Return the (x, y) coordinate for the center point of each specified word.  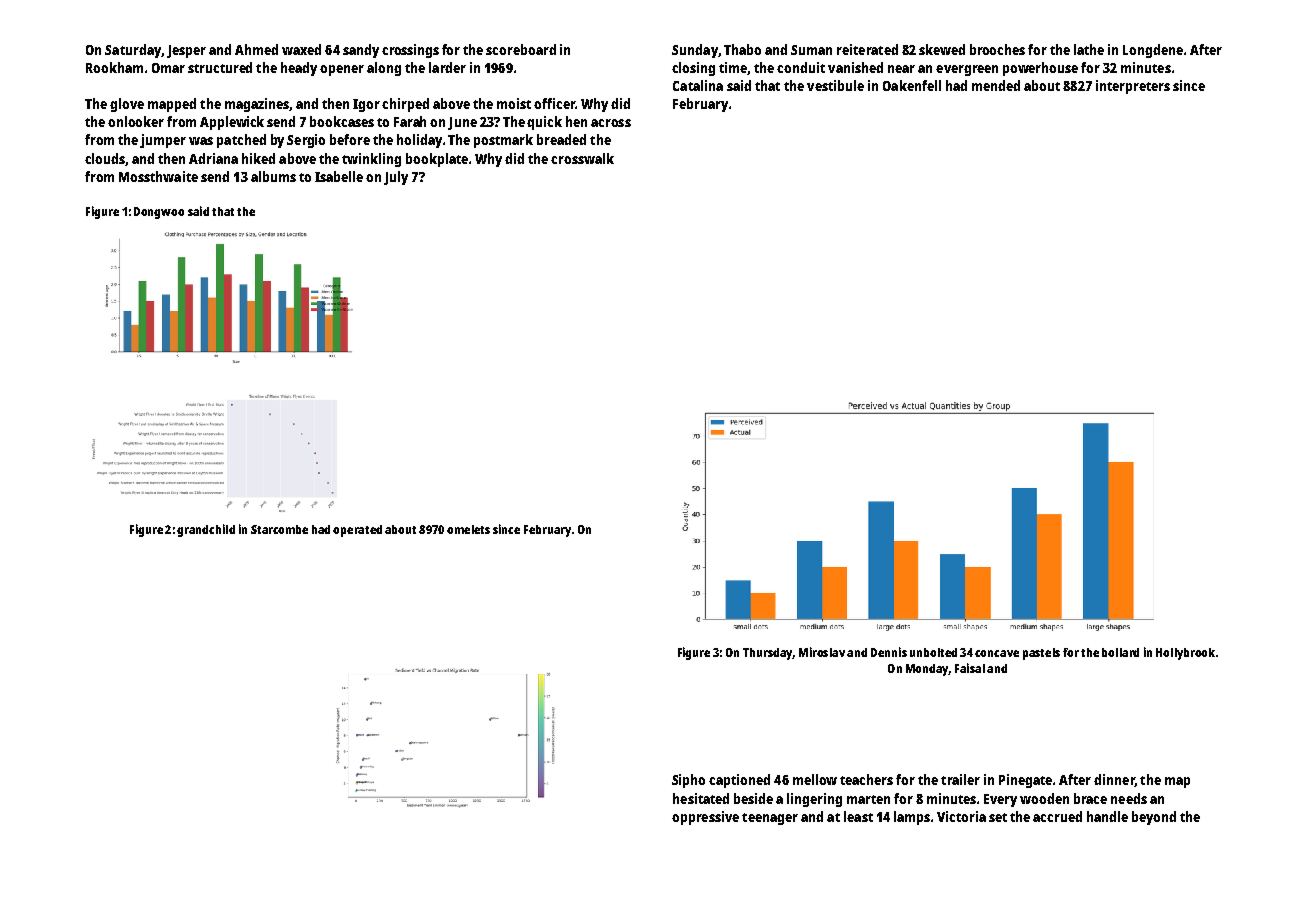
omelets (468, 529)
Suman (811, 50)
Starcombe (279, 529)
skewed (942, 49)
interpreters (1133, 87)
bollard (1120, 652)
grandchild (206, 530)
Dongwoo (159, 213)
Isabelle (339, 176)
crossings (410, 51)
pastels (1041, 654)
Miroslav (822, 652)
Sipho (688, 781)
